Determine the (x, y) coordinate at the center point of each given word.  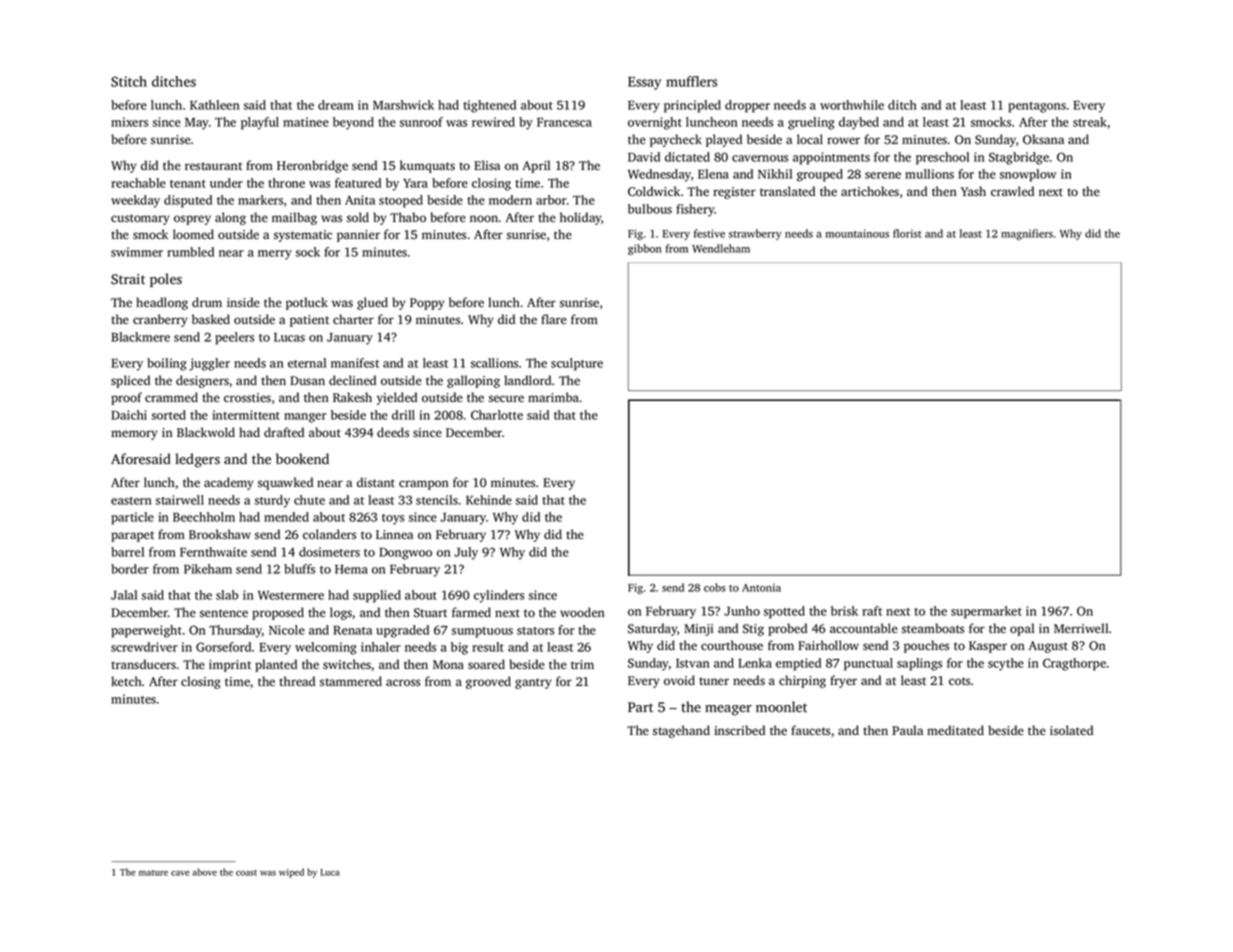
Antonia (761, 587)
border (130, 569)
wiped (291, 873)
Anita (360, 200)
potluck (307, 303)
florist (907, 233)
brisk (844, 611)
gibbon (644, 249)
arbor (551, 200)
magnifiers (1027, 234)
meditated (955, 730)
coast (246, 873)
